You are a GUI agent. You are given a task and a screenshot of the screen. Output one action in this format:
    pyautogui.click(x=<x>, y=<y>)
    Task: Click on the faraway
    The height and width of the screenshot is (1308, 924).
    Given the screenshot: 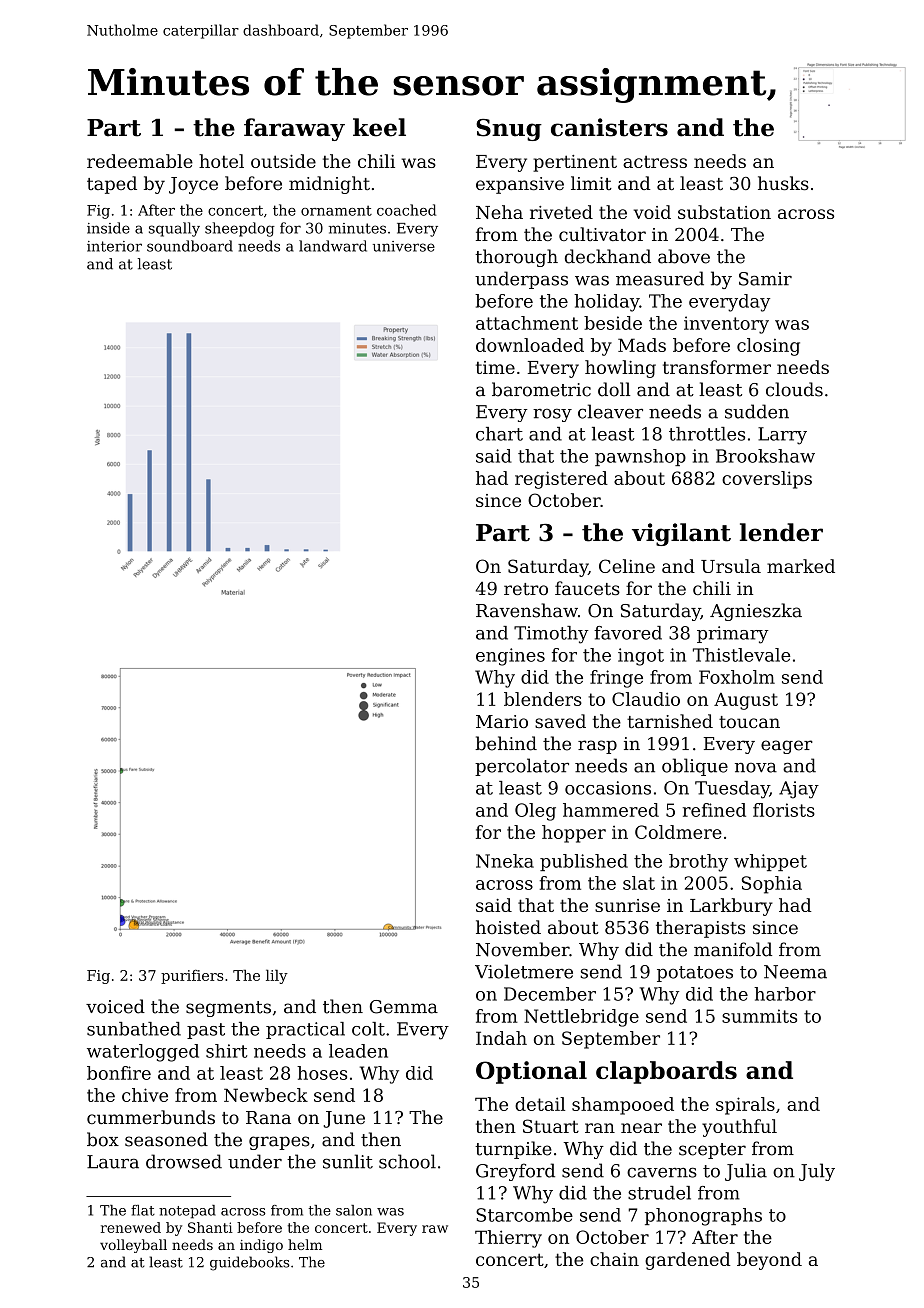 What is the action you would take?
    pyautogui.click(x=294, y=129)
